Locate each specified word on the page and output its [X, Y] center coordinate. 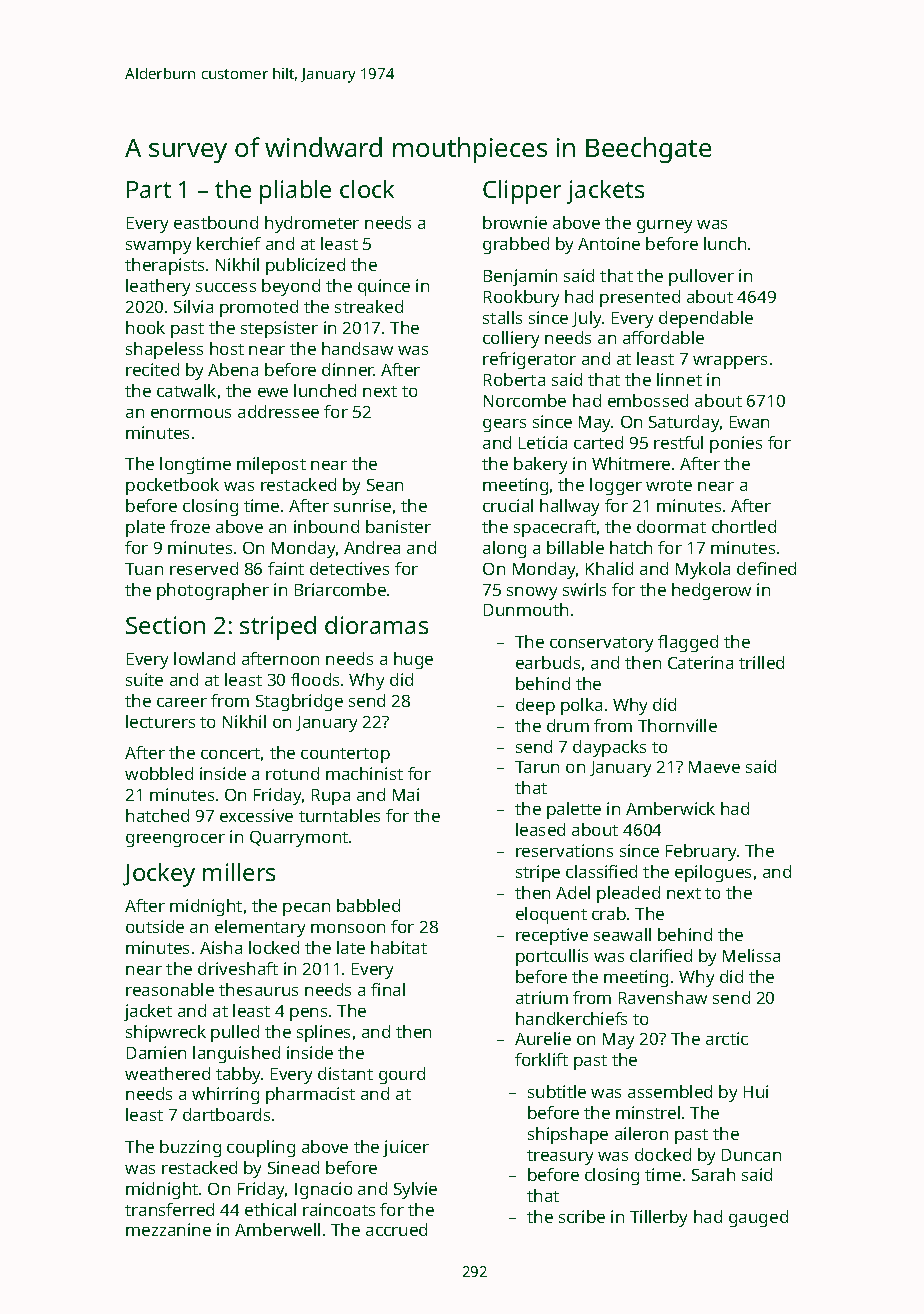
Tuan [144, 569]
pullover [701, 277]
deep [535, 706]
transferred [169, 1209]
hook [145, 327]
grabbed [516, 245]
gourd [402, 1075]
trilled [761, 662]
